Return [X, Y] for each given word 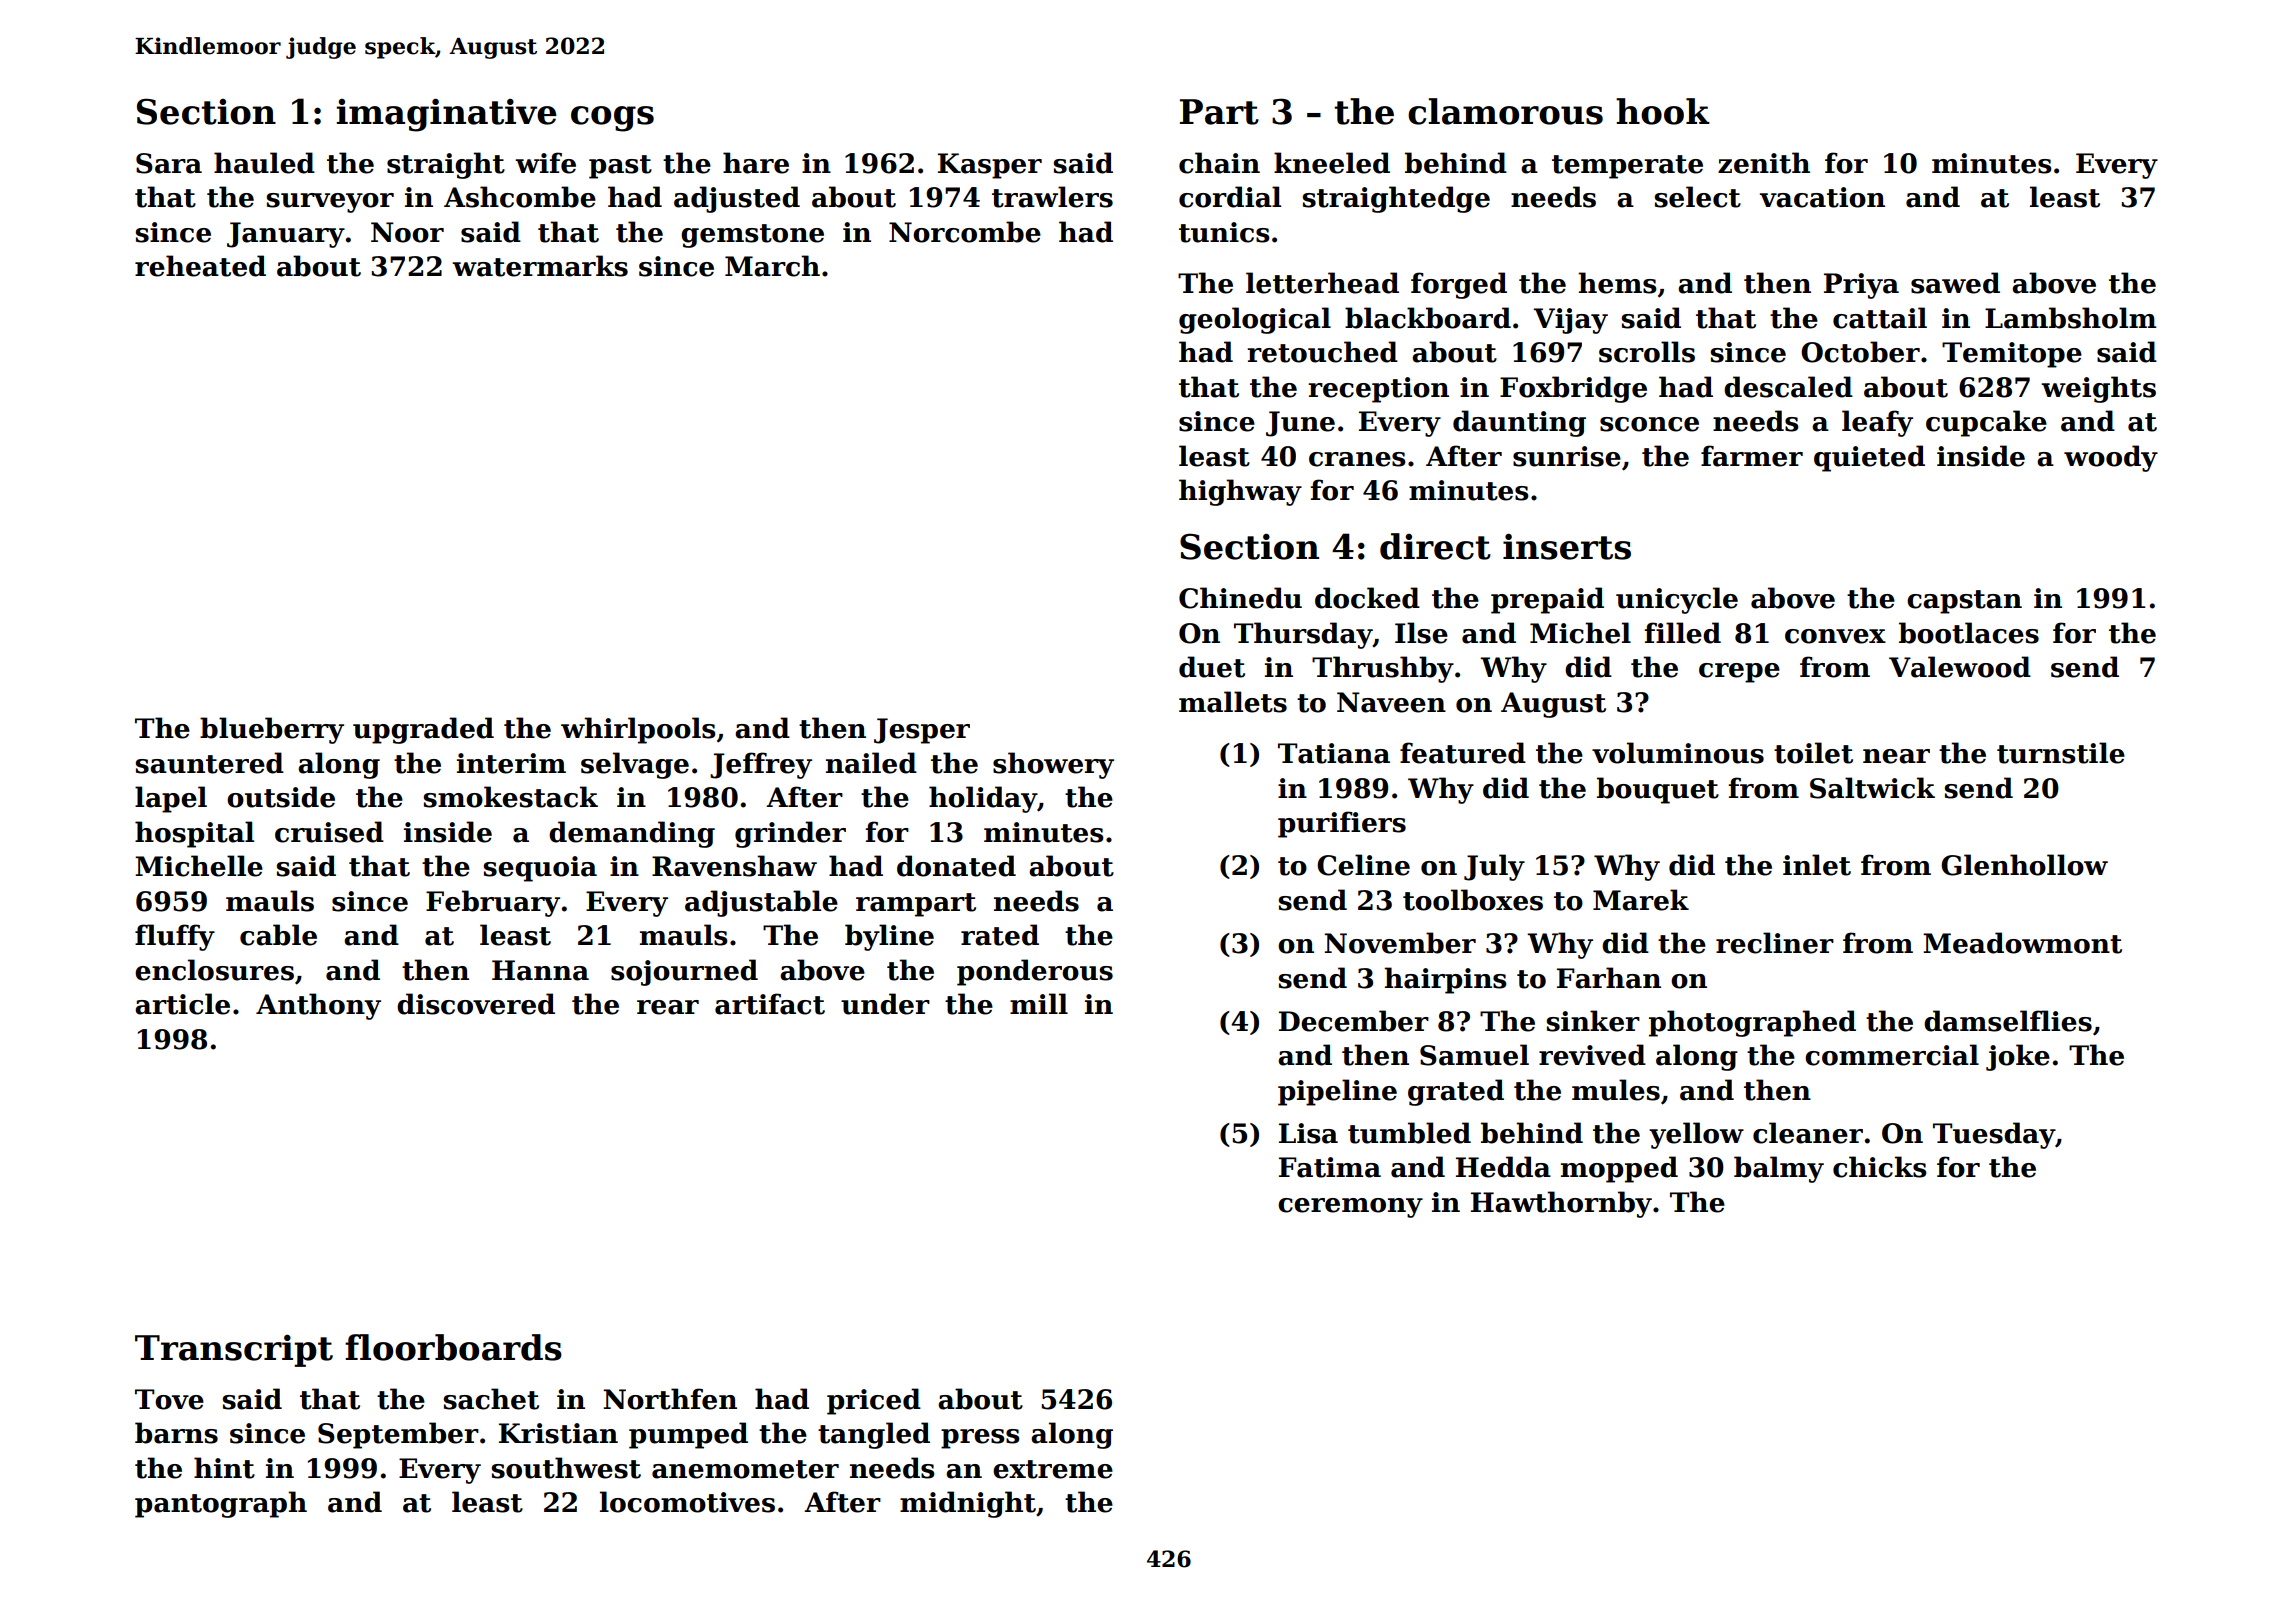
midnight [968, 1504]
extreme [1053, 1469]
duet [1212, 667]
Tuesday [1994, 1135]
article [182, 1004]
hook [1663, 111]
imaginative [446, 115]
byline [889, 937]
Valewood [1960, 667]
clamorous [1505, 111]
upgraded [423, 730]
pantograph [221, 1504]
